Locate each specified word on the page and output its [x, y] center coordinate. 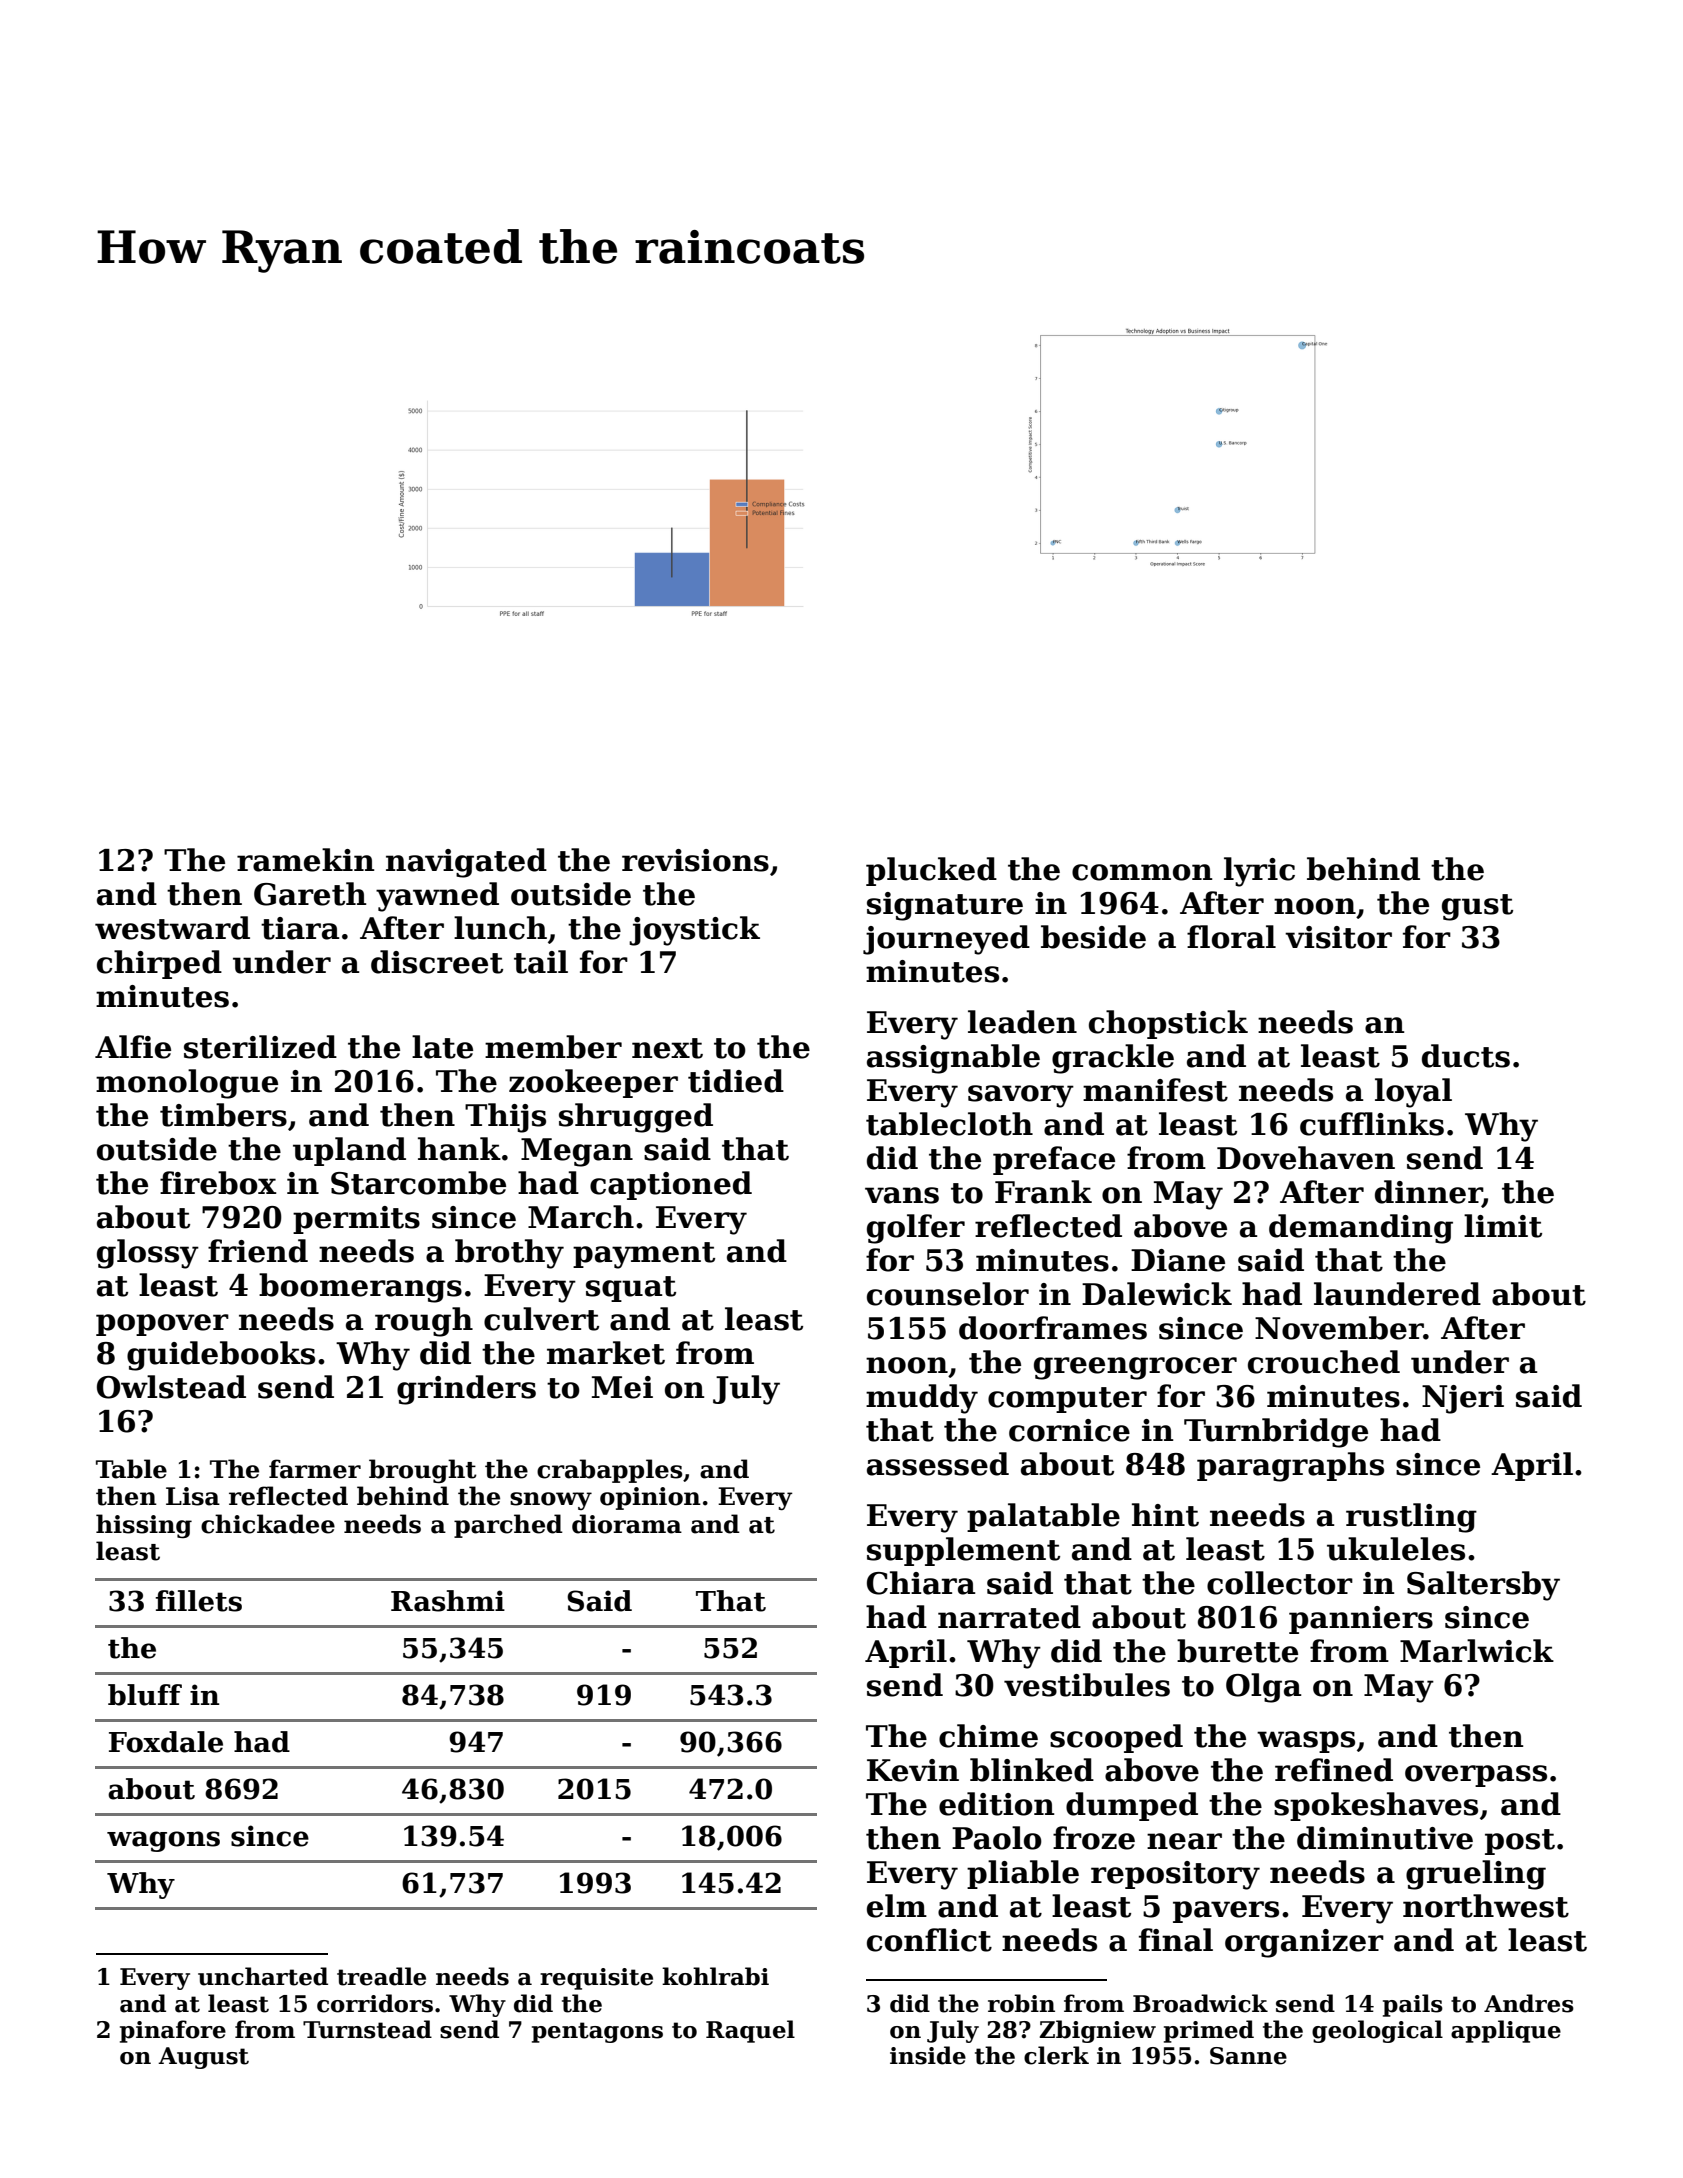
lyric [1259, 872]
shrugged [636, 1118]
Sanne [1248, 2056]
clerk [1056, 2055]
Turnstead [367, 2029]
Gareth [310, 894]
